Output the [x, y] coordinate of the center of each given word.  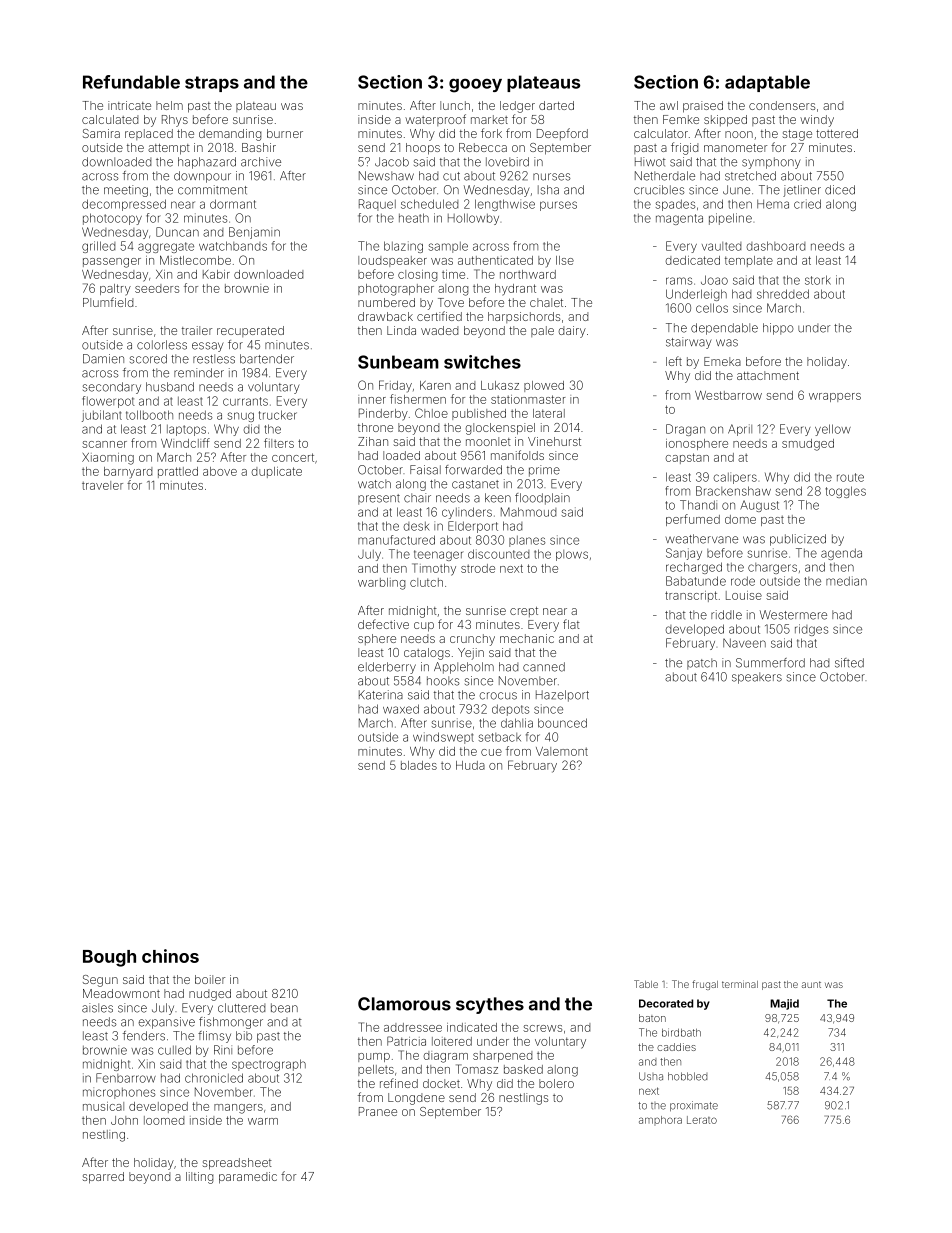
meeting [126, 191]
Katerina [381, 695]
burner [285, 133]
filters [279, 443]
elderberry [387, 668]
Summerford [770, 663]
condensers [782, 105]
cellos [712, 308]
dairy [572, 332]
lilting [199, 1178]
